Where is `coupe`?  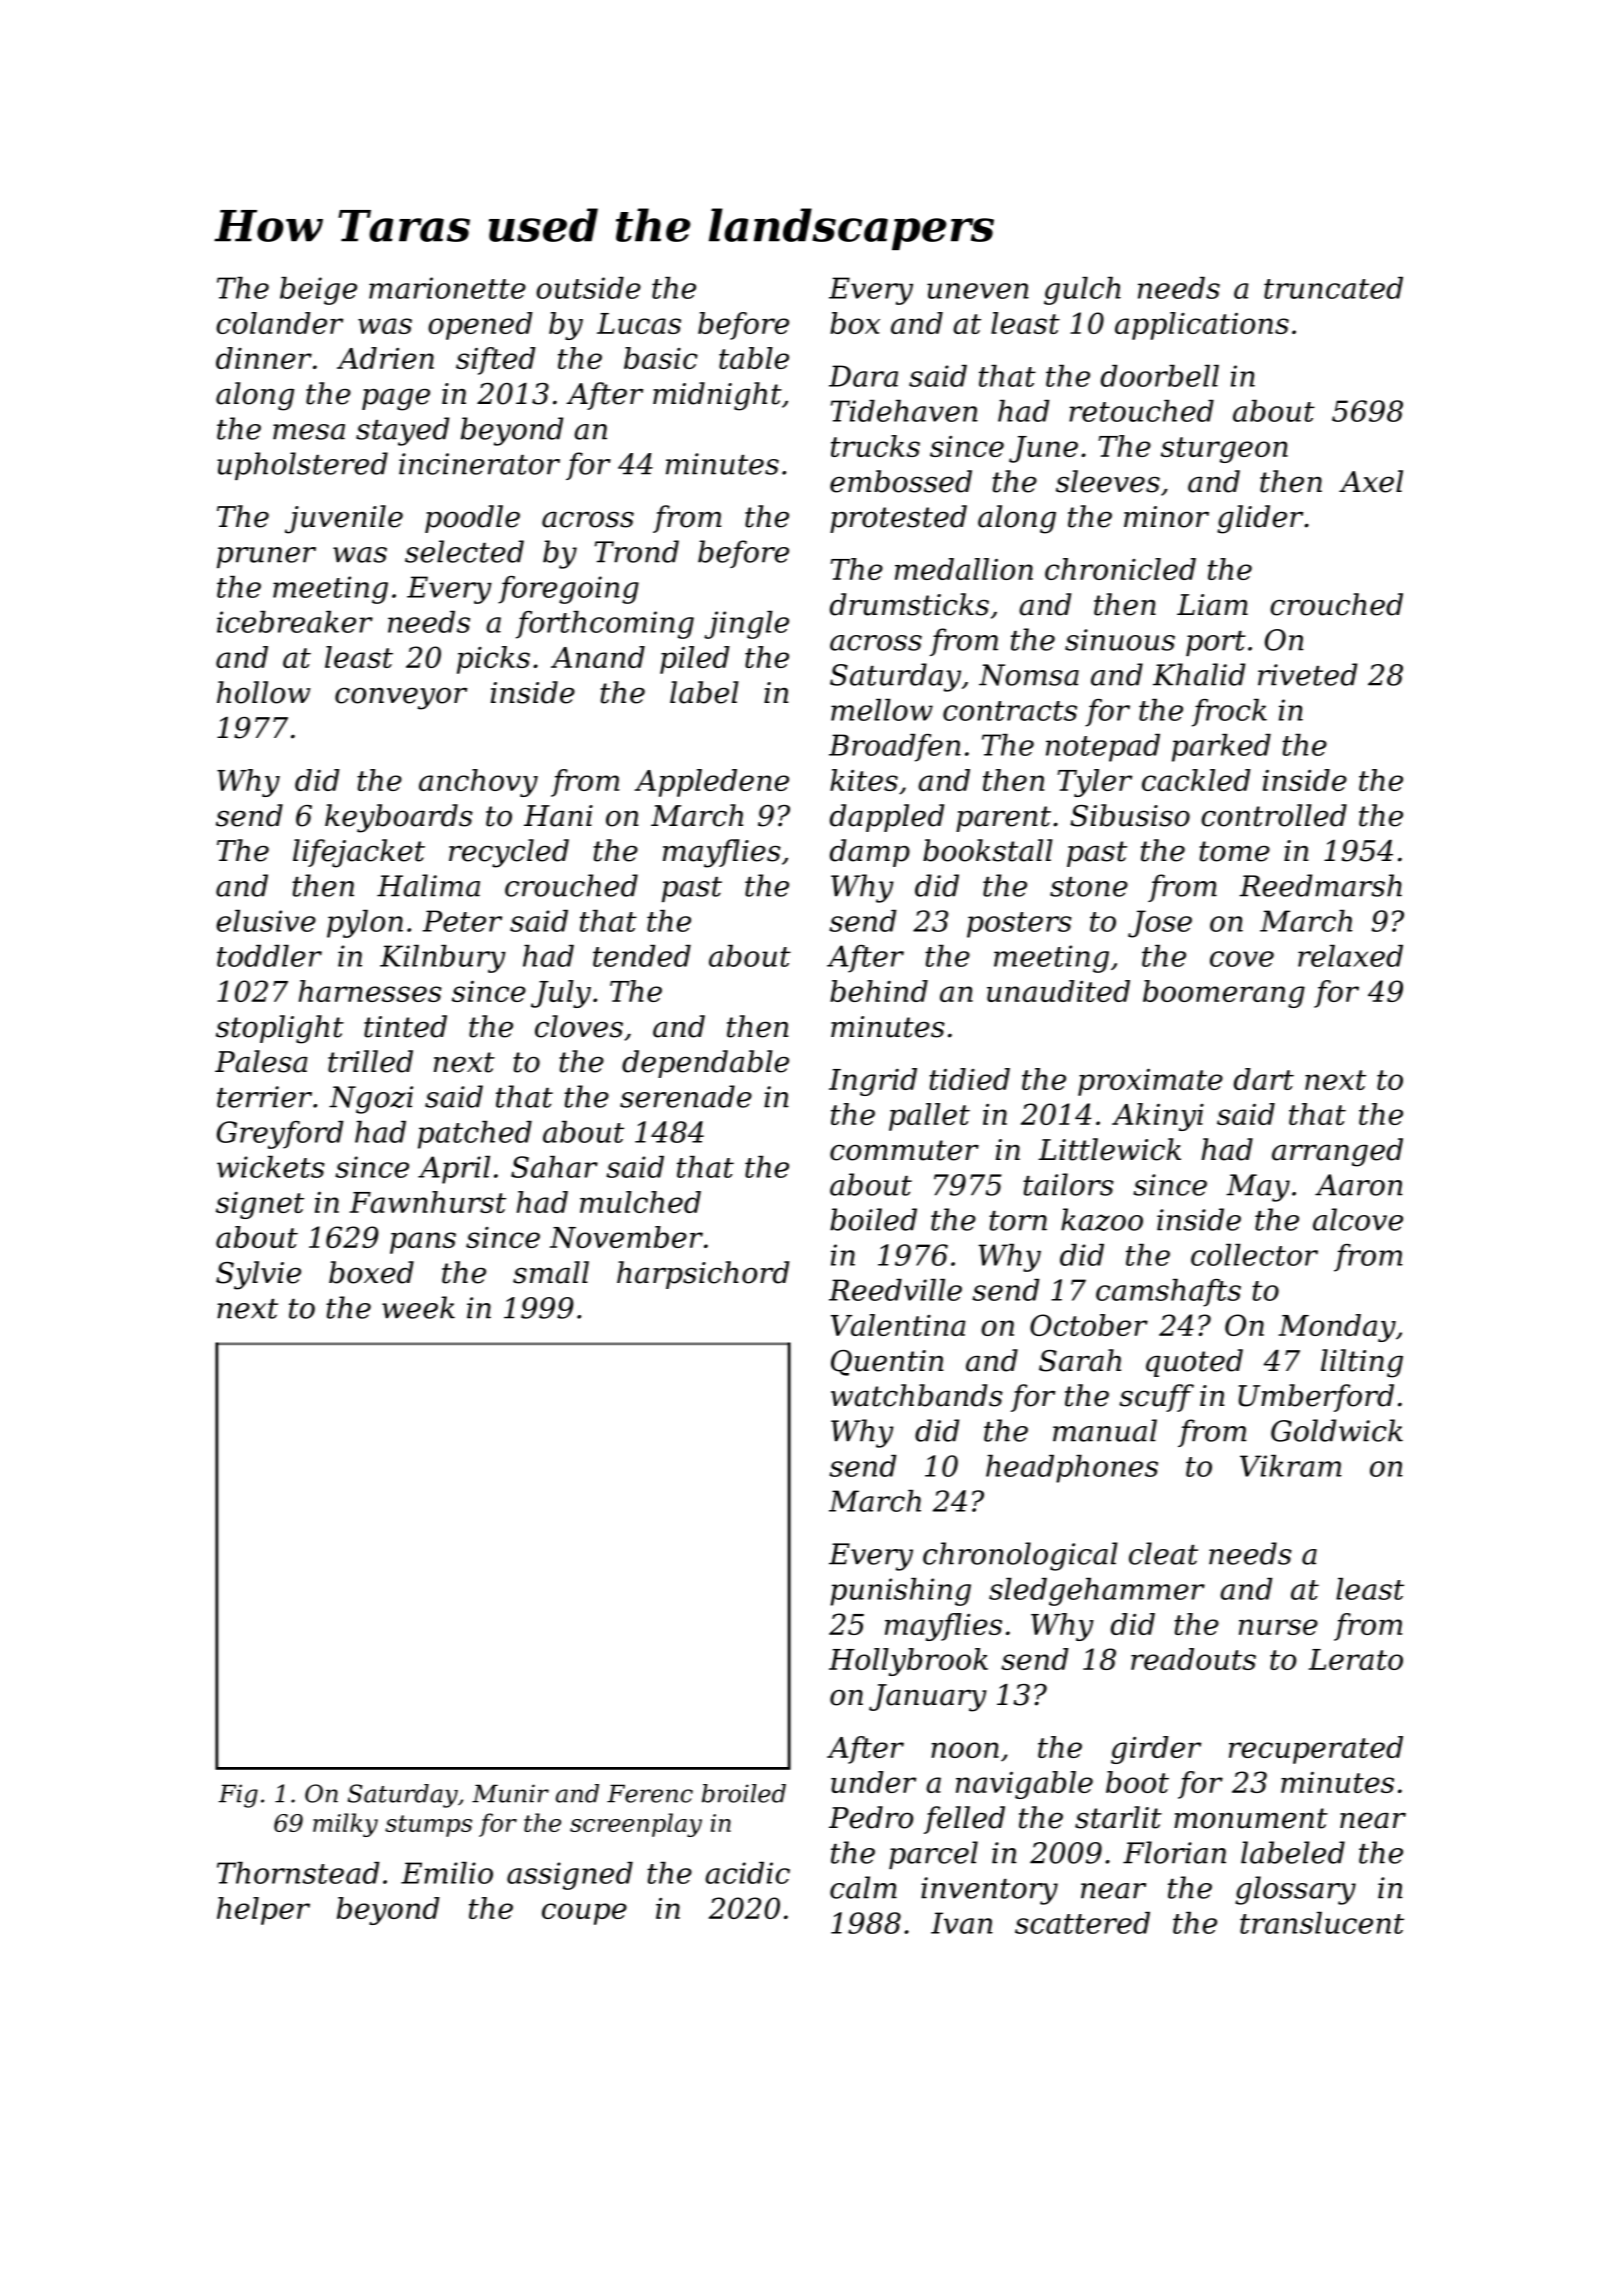
coupe is located at coordinates (584, 1914).
